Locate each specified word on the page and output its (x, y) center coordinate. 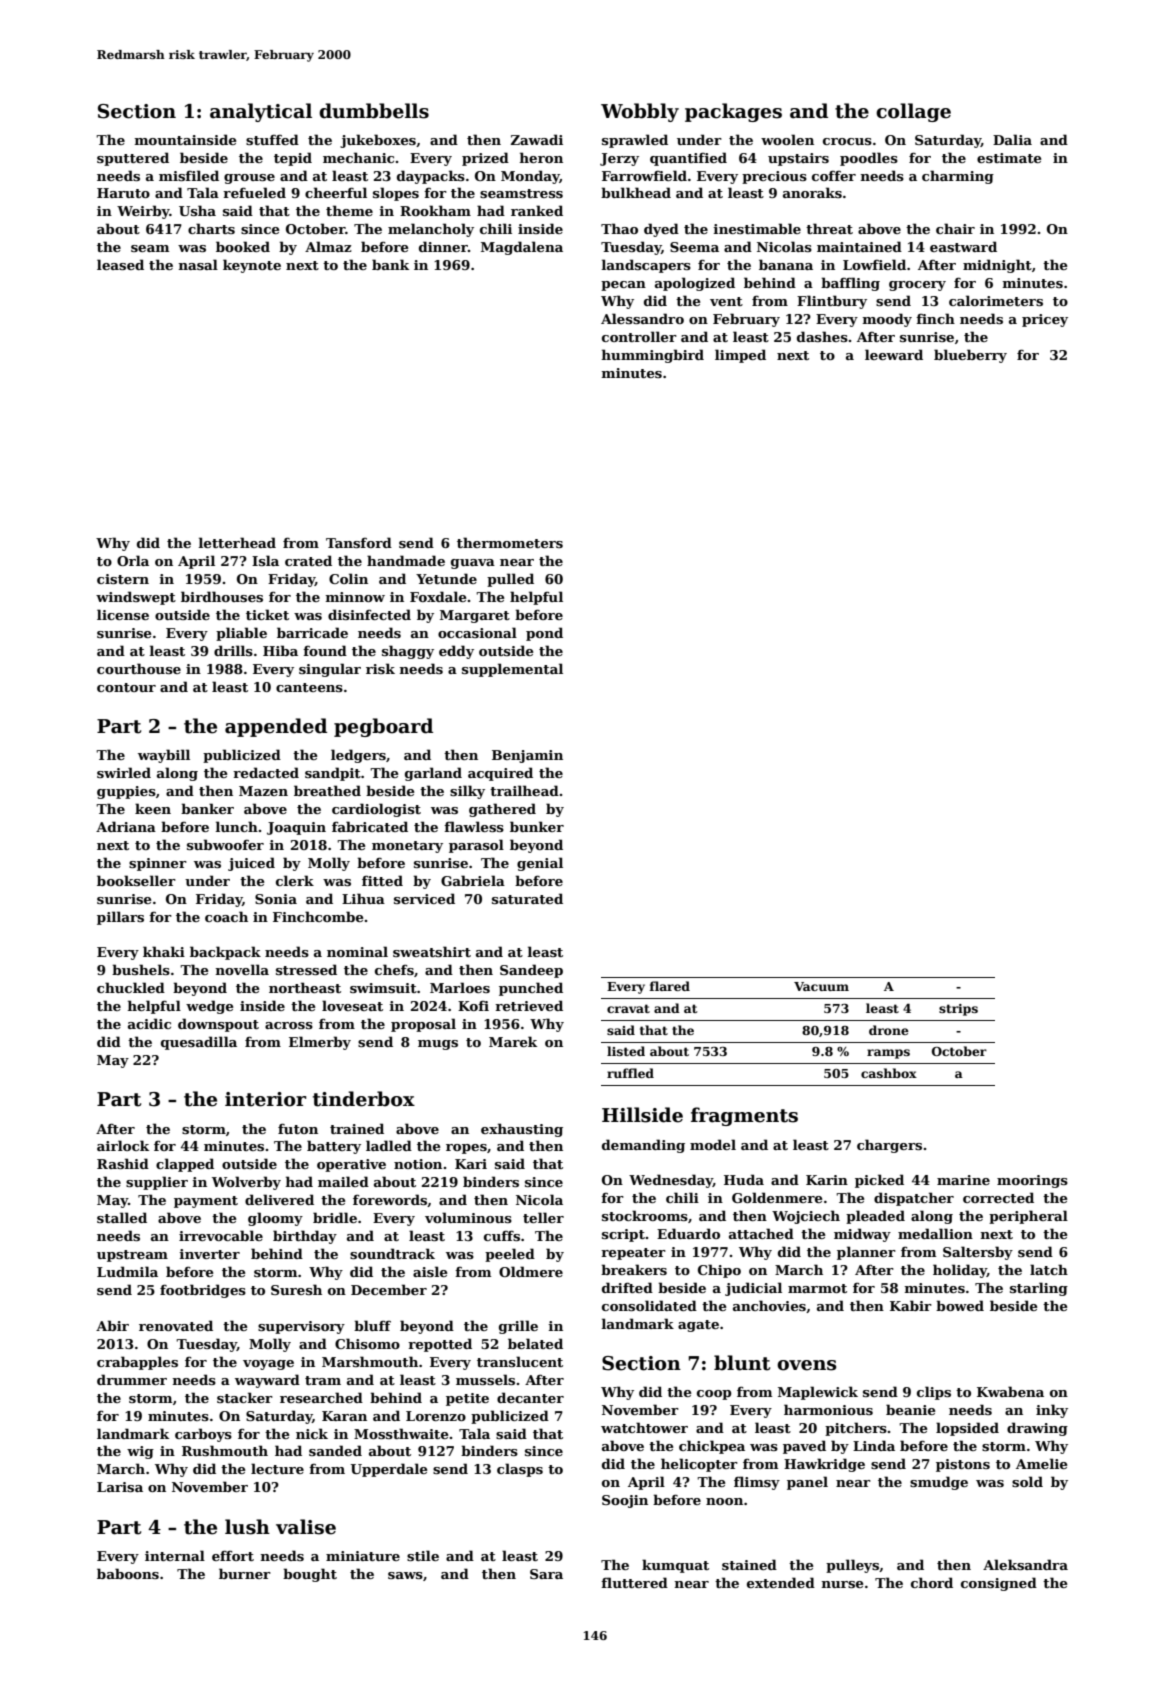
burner (245, 1573)
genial (540, 864)
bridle (335, 1217)
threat (829, 228)
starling (1039, 1289)
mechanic (358, 157)
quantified (688, 159)
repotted (440, 1345)
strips (958, 1010)
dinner (443, 246)
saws (405, 1575)
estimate (1009, 158)
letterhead (237, 542)
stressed (306, 969)
